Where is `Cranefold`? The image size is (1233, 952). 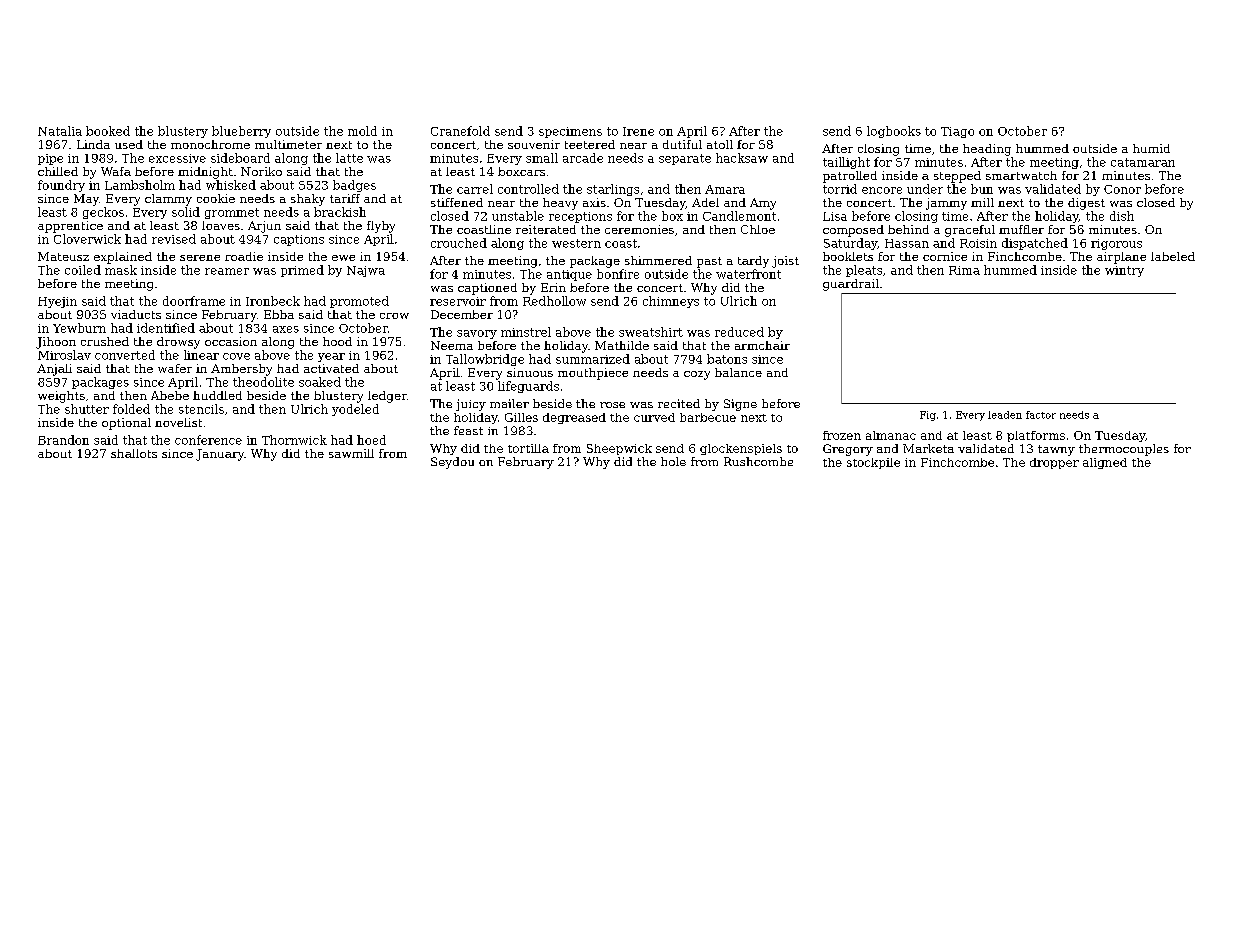 Cranefold is located at coordinates (460, 131).
